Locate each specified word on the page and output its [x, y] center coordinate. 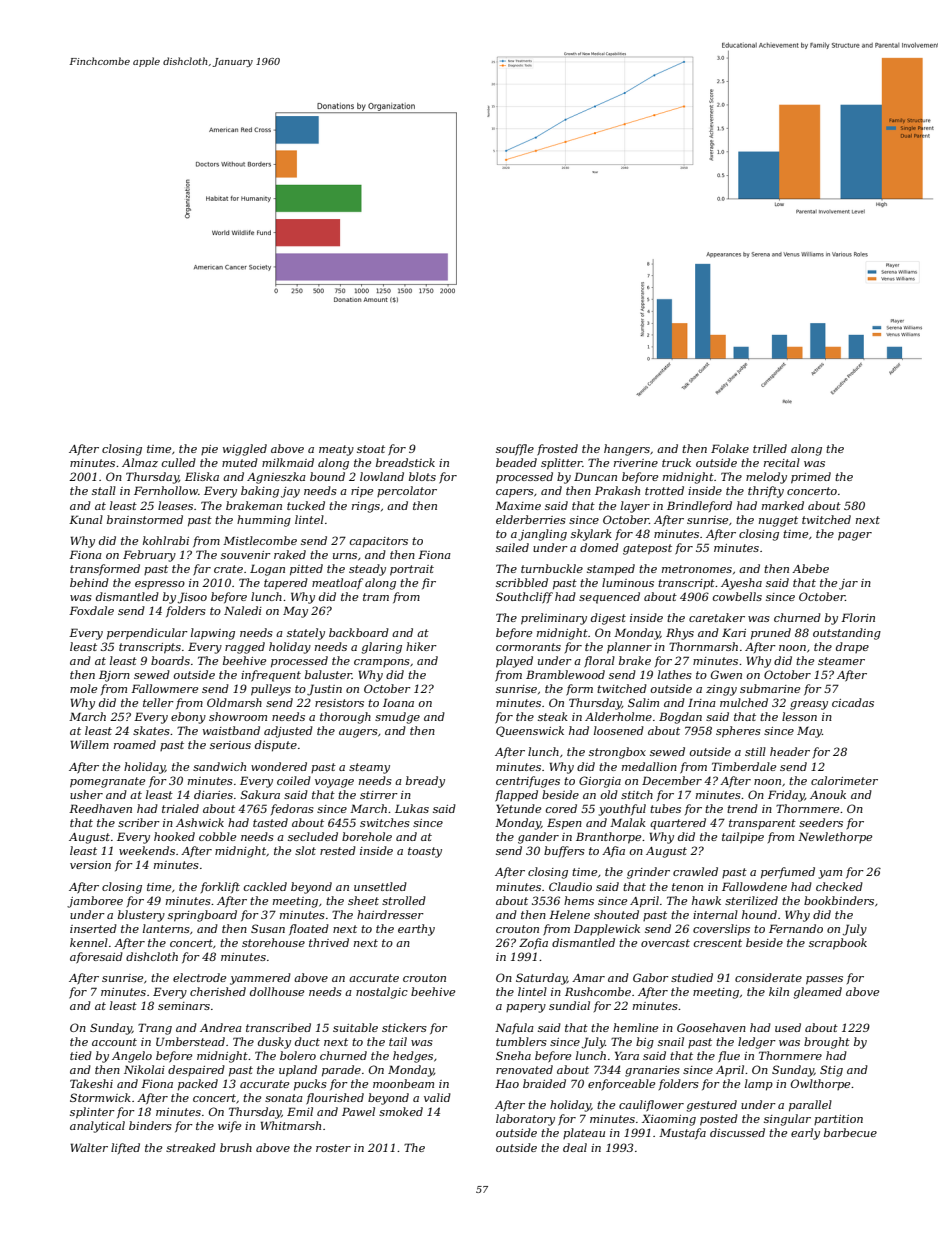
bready [425, 782]
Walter [89, 1147]
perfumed [788, 873]
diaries [213, 794]
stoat [371, 449]
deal [575, 1147]
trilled [770, 448]
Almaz [140, 462]
